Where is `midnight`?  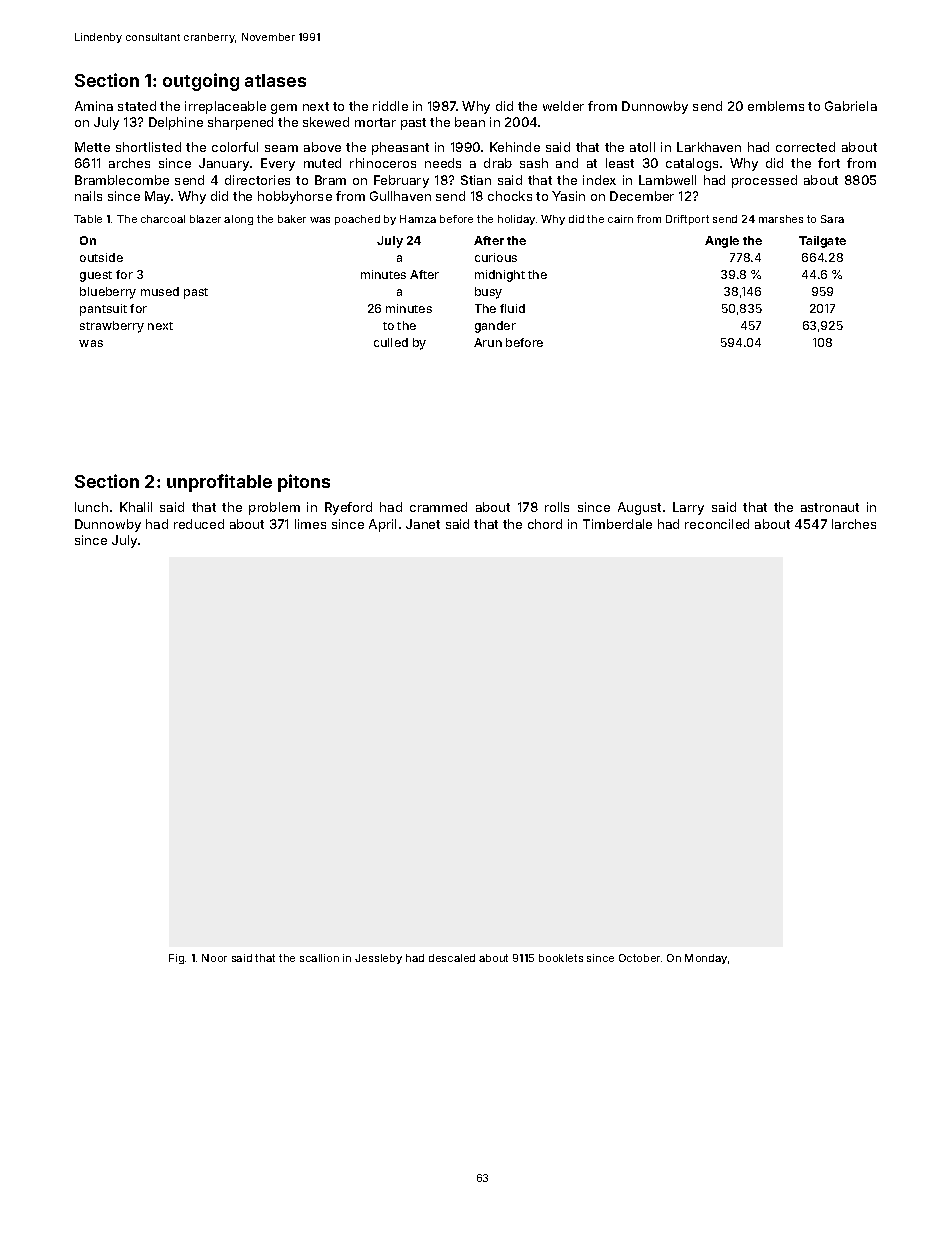 midnight is located at coordinates (500, 276).
